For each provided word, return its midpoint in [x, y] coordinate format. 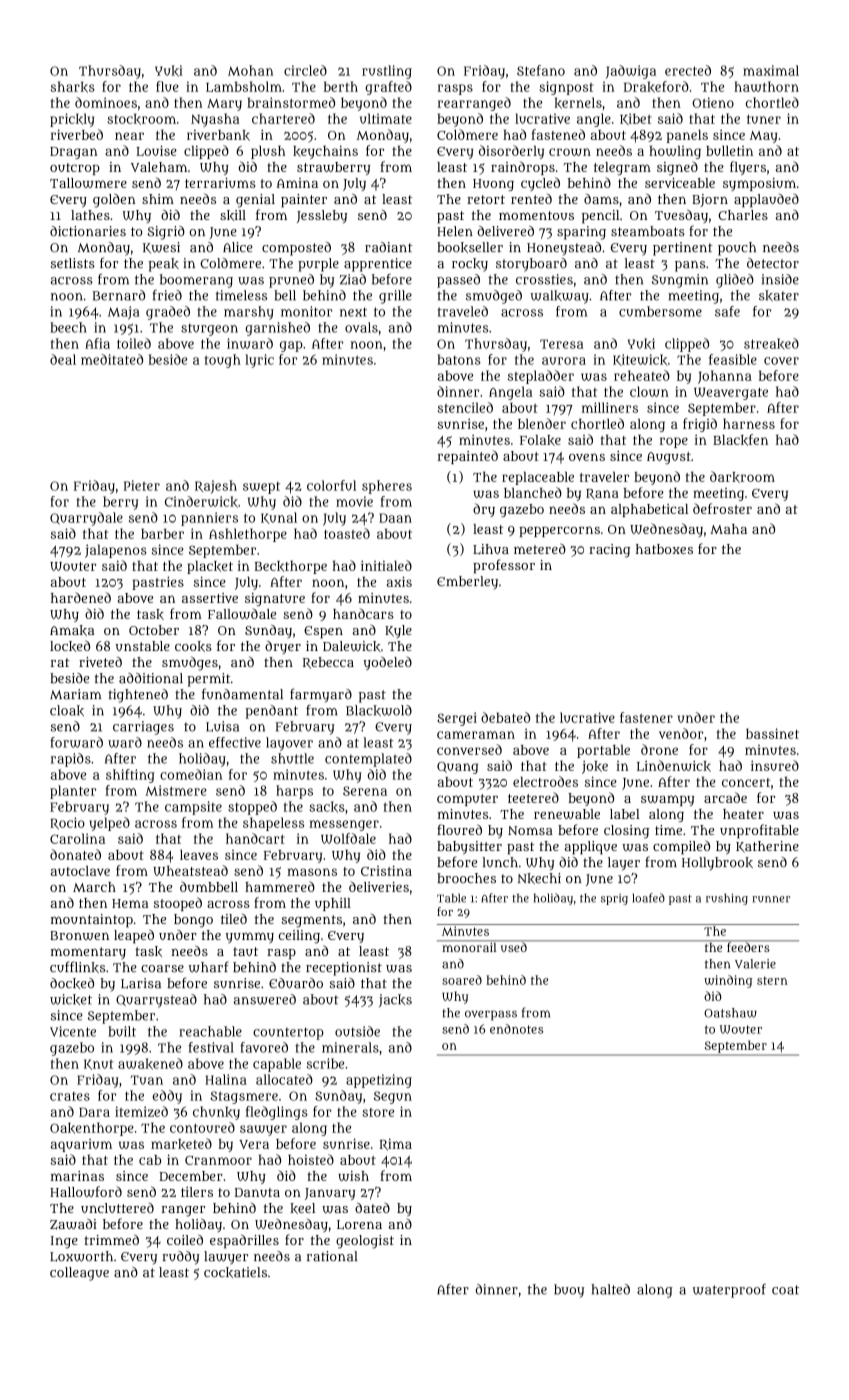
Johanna [725, 377]
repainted [468, 457]
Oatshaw [730, 1013]
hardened [81, 597]
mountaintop [92, 921]
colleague [79, 1274]
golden [114, 200]
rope [674, 442]
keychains [325, 152]
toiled [134, 343]
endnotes [516, 1029]
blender [542, 423]
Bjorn [710, 200]
